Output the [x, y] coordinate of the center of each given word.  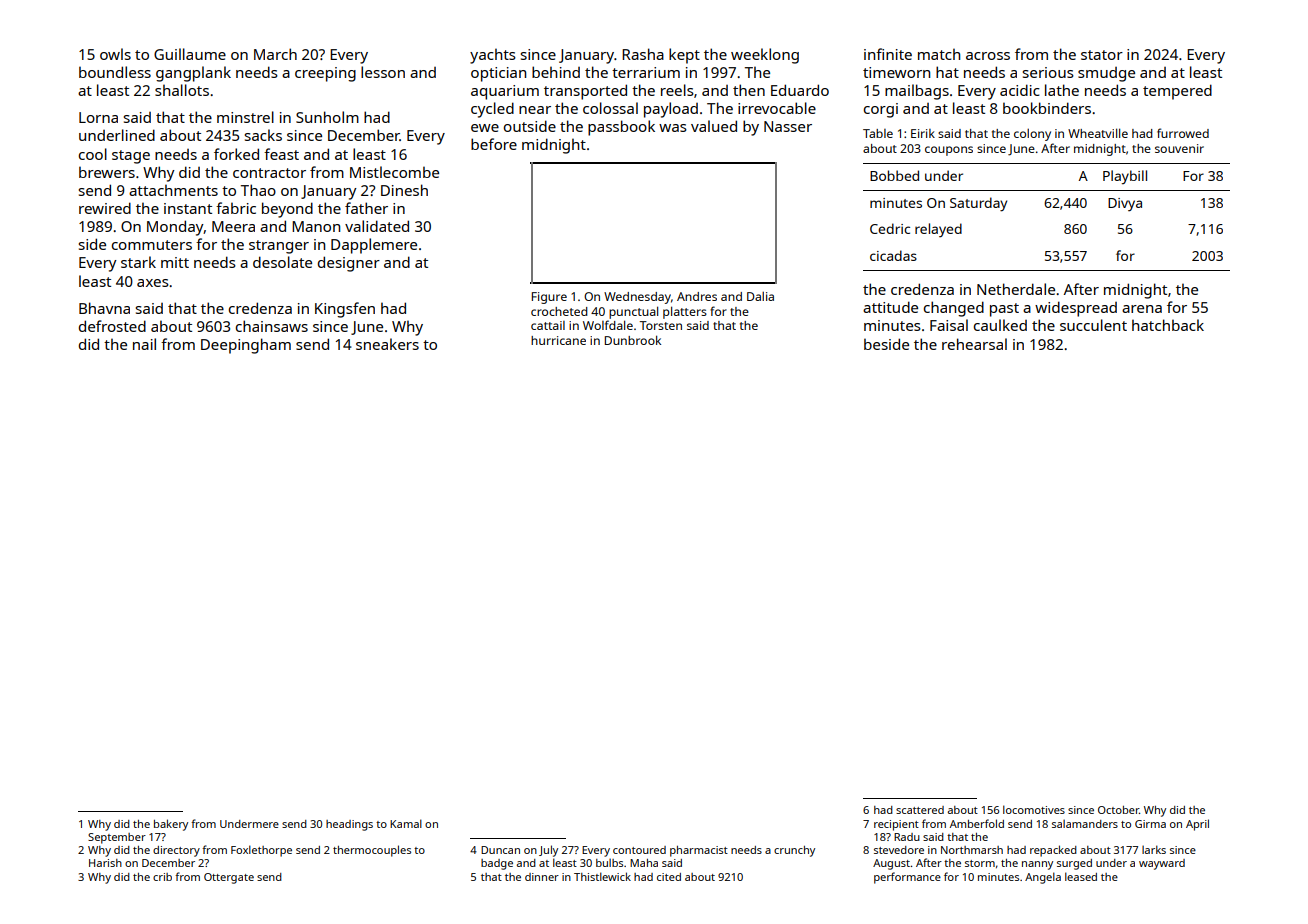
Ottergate [229, 878]
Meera [233, 226]
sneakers [387, 344]
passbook [621, 128]
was [673, 128]
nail [144, 344]
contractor [269, 173]
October [1118, 810]
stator [1102, 55]
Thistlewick [602, 876]
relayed [938, 230]
